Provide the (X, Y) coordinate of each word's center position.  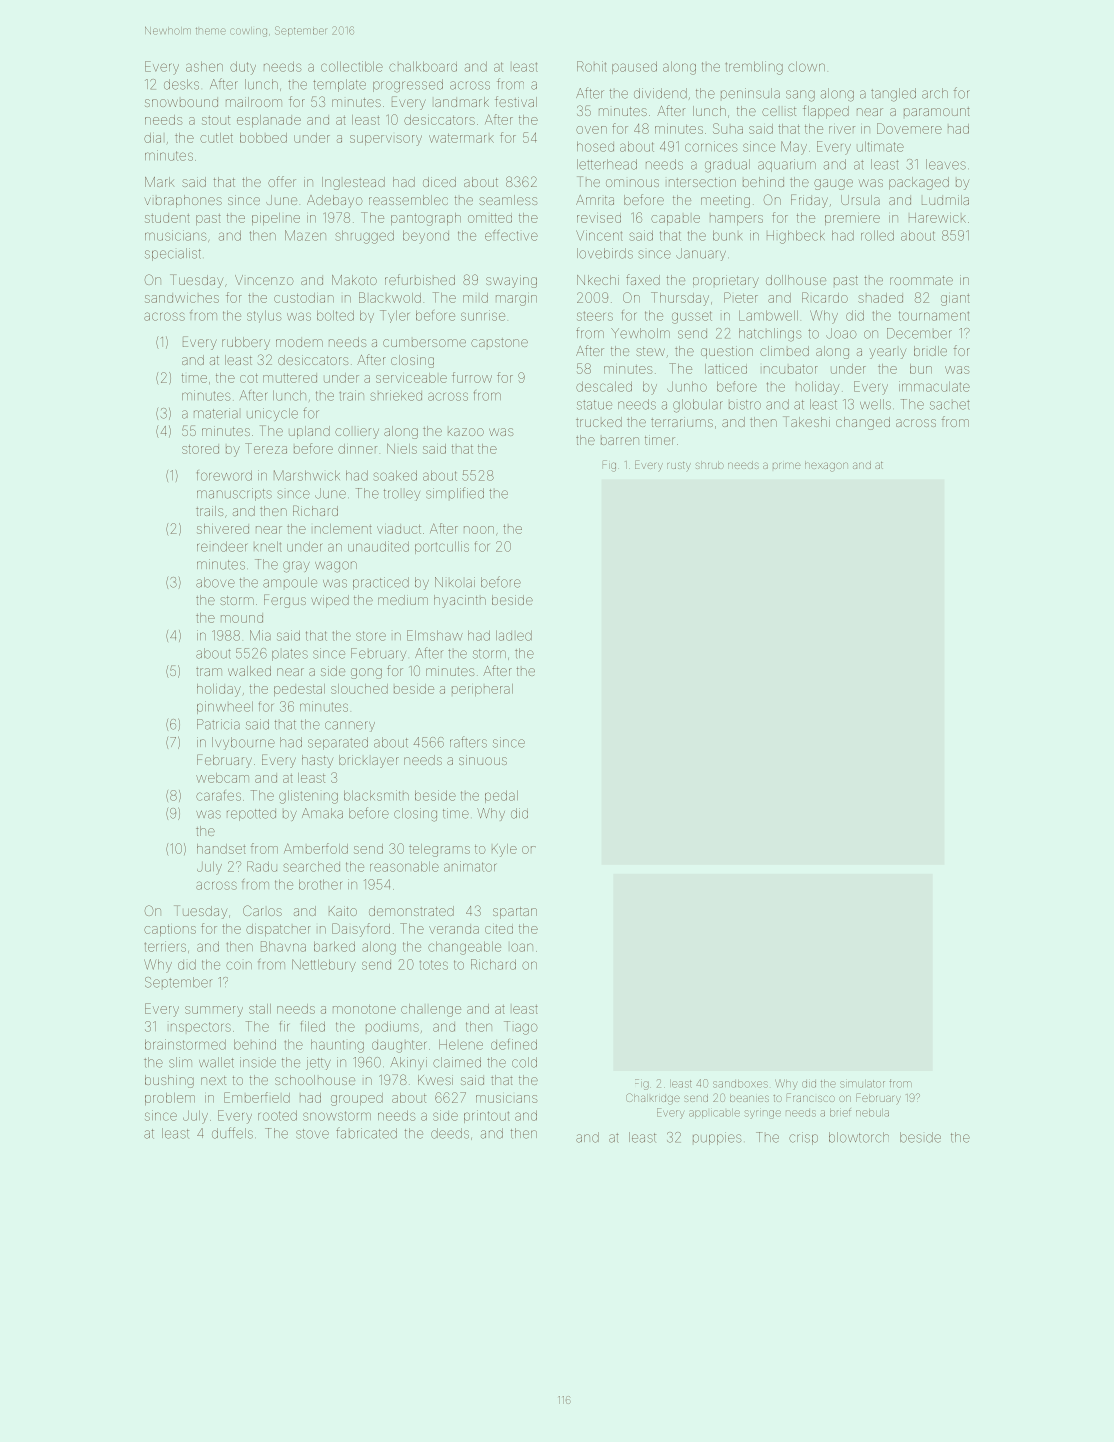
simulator (862, 1084)
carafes (218, 795)
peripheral (482, 690)
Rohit (592, 66)
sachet (950, 405)
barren (620, 441)
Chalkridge (653, 1099)
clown (806, 66)
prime (787, 465)
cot (249, 378)
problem (170, 1099)
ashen (204, 66)
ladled (514, 635)
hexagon (826, 466)
